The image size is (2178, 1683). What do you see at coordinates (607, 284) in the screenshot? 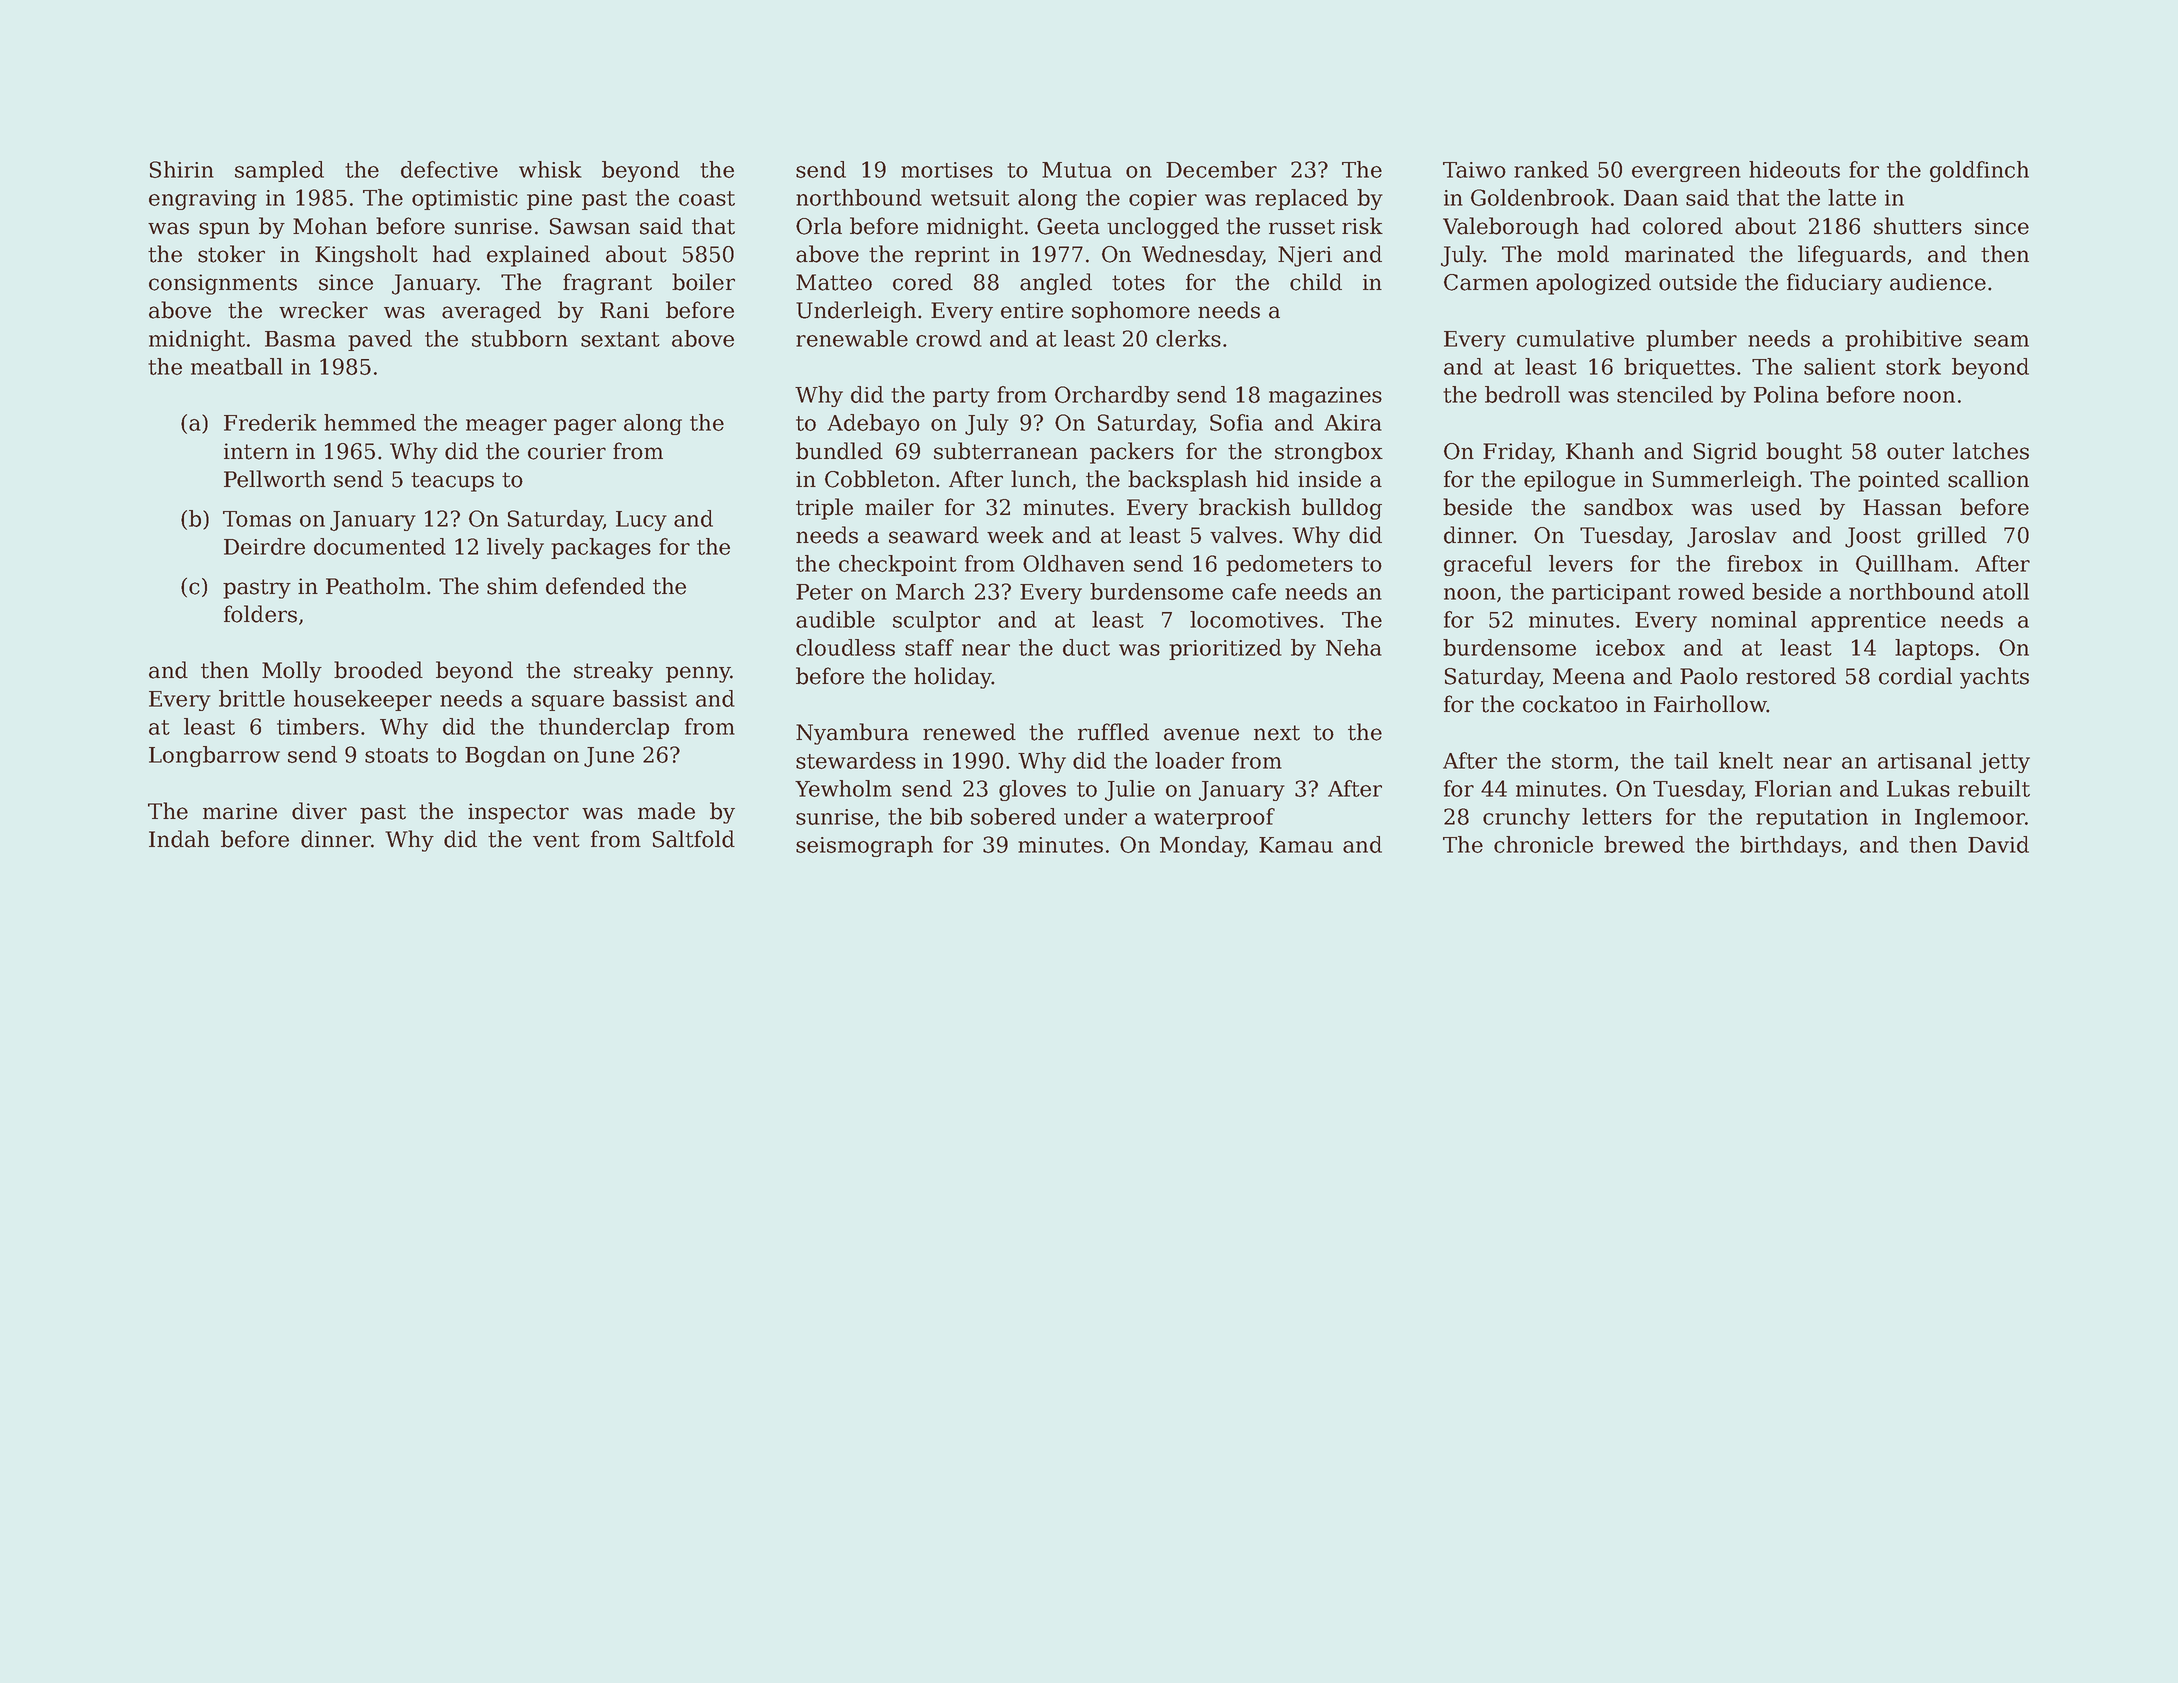
I see `fragrant` at bounding box center [607, 284].
